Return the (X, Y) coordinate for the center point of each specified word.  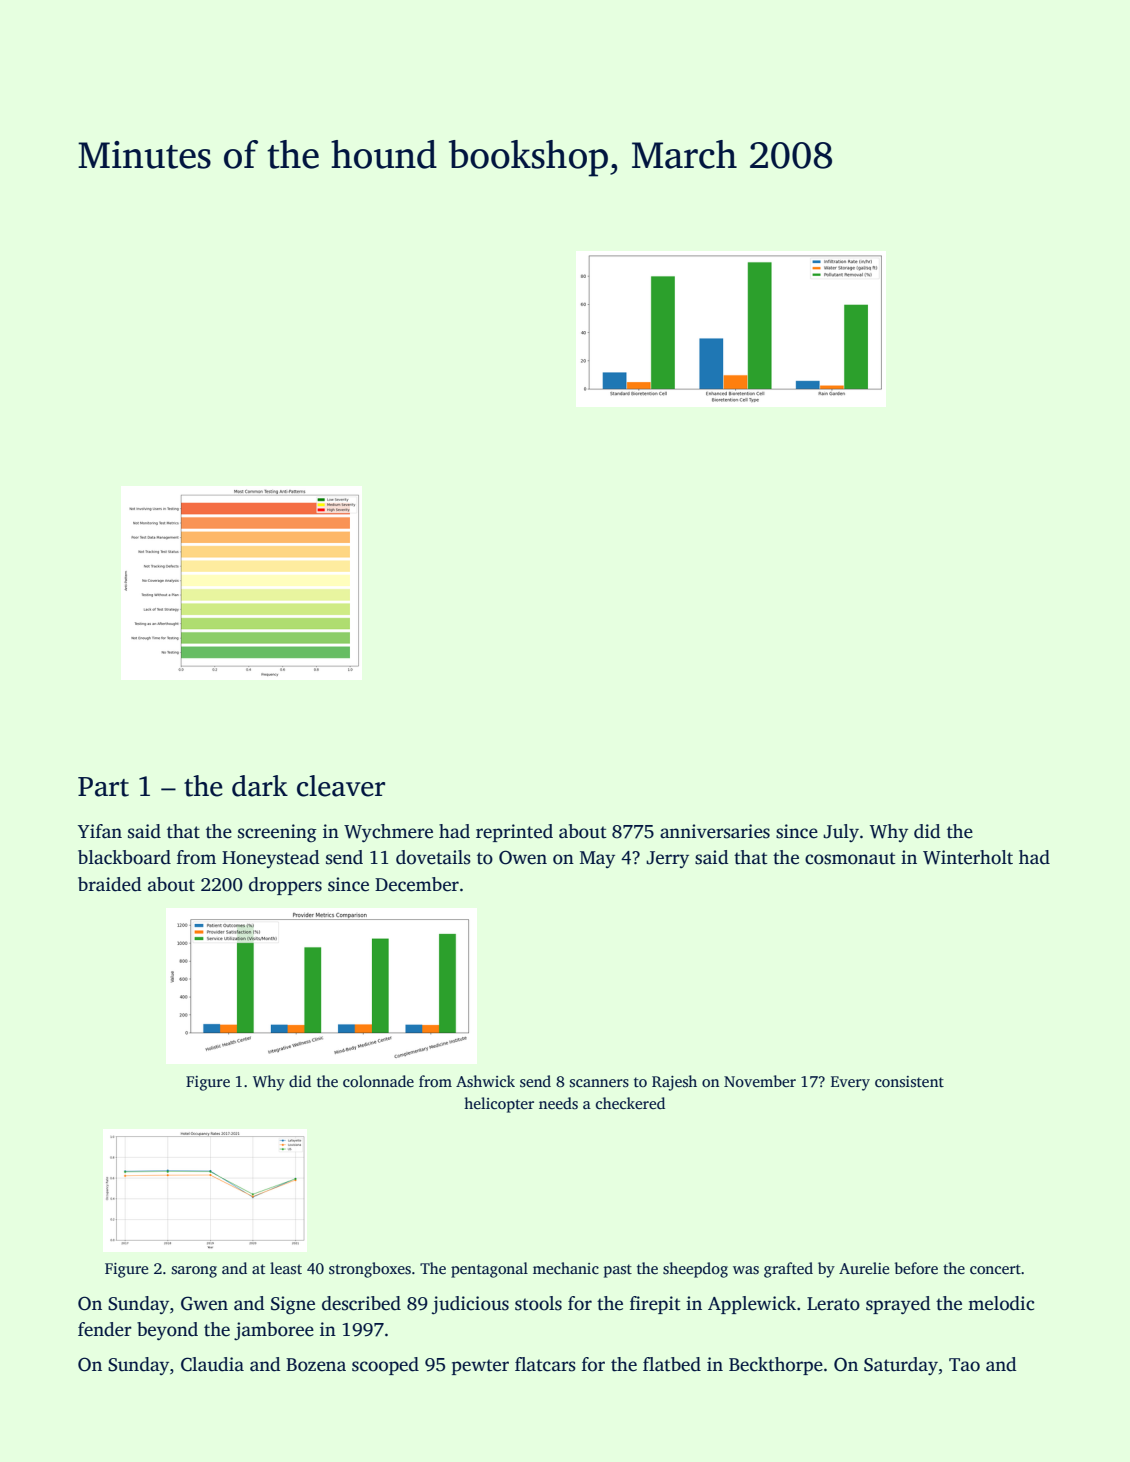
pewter (480, 1367)
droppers (285, 886)
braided (109, 884)
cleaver (341, 786)
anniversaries (715, 831)
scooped (385, 1366)
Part (103, 787)
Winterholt (968, 857)
